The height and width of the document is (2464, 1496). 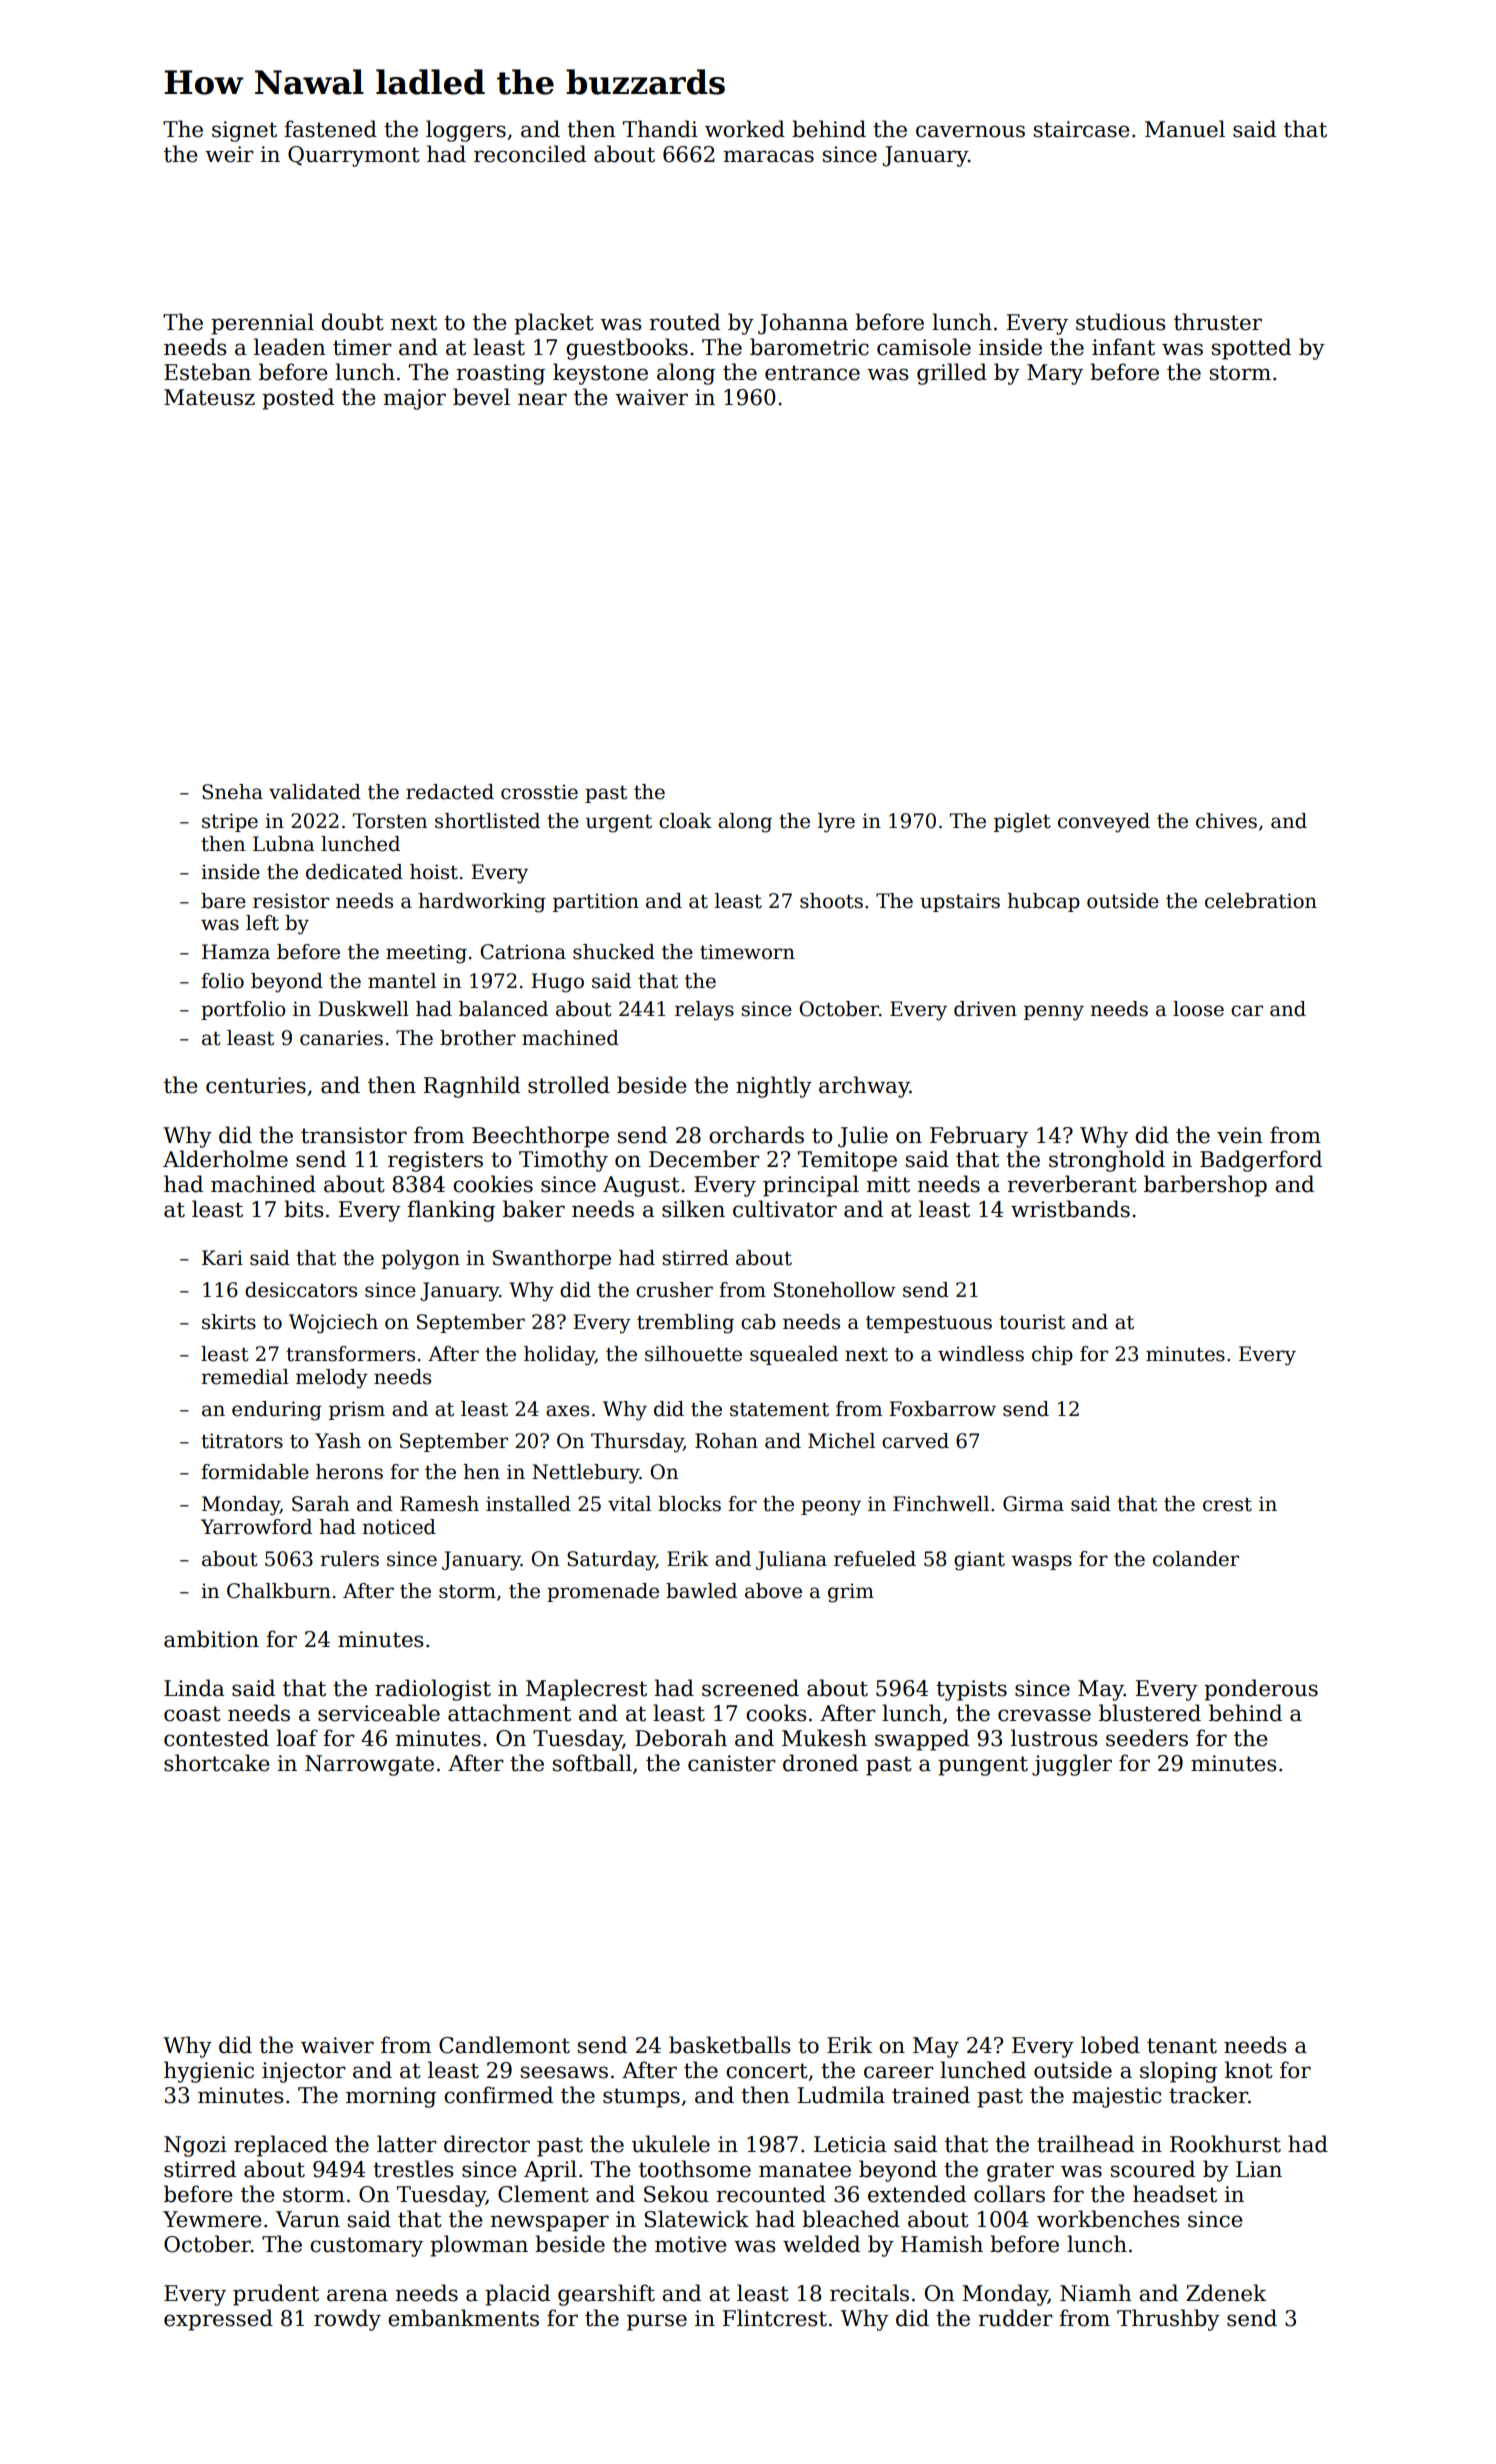 I want to click on embankments, so click(x=463, y=2318).
